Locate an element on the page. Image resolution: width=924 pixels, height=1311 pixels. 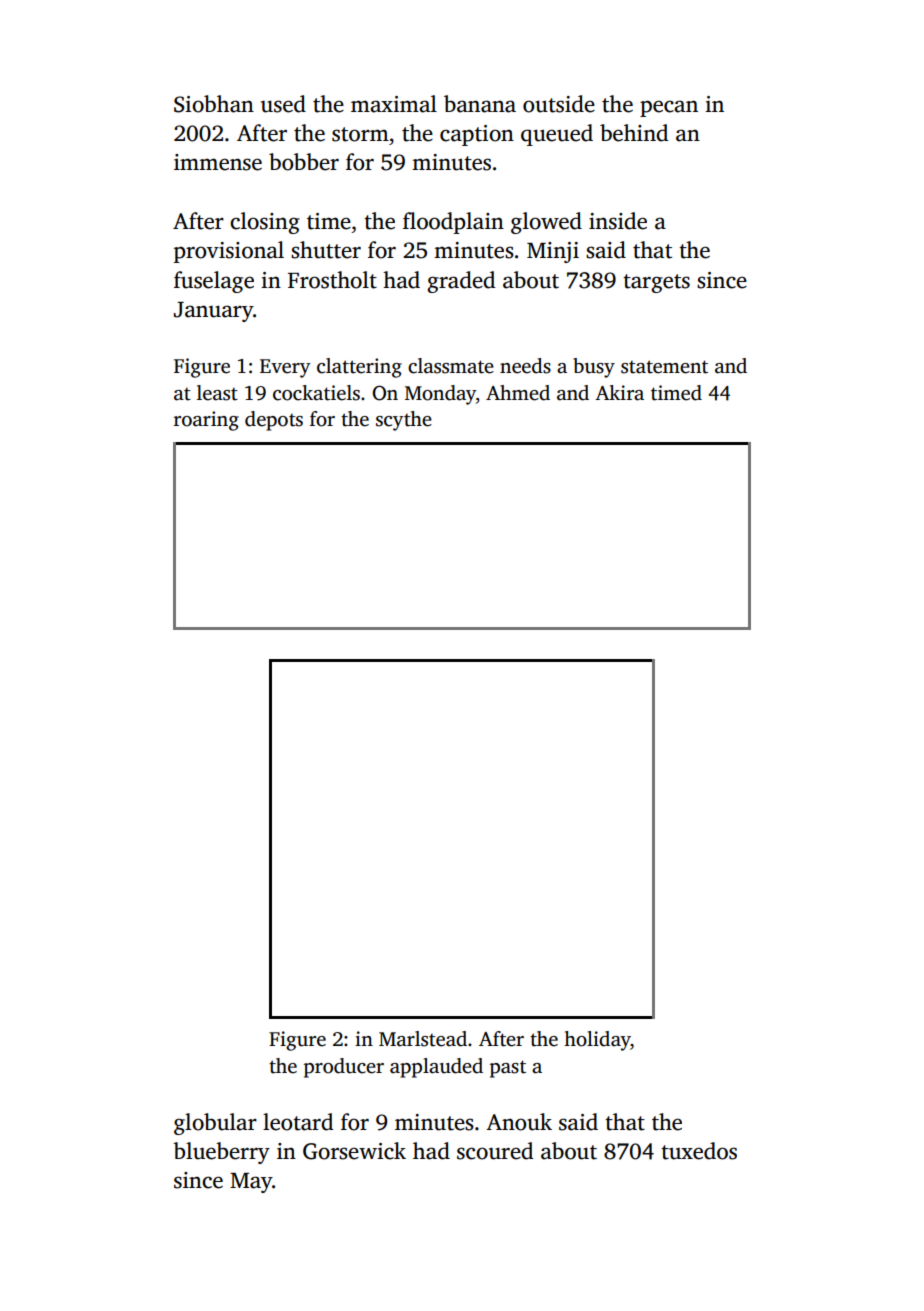
Marlstead is located at coordinates (423, 1039).
